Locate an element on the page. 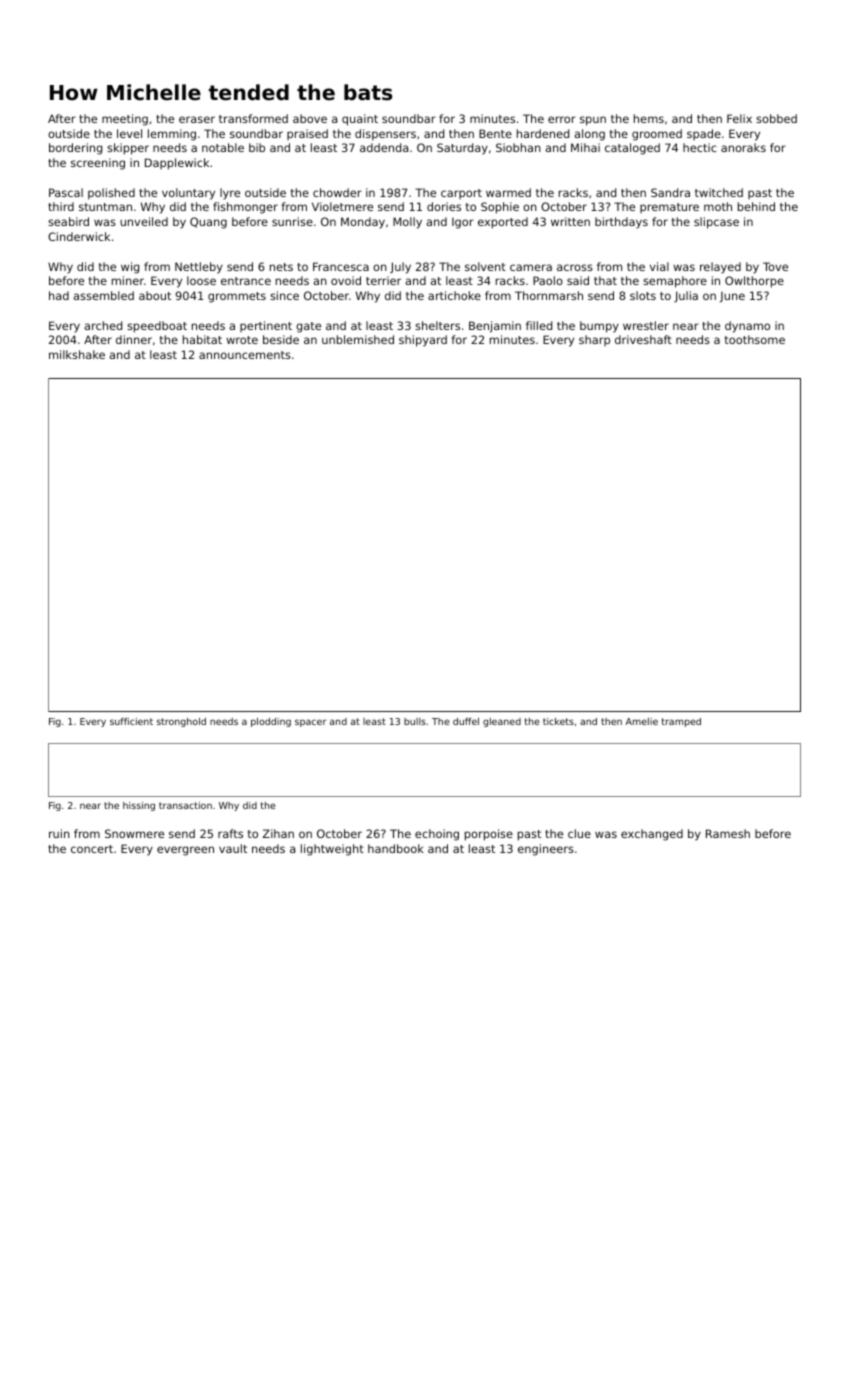 The image size is (849, 1400). hissing is located at coordinates (139, 806).
